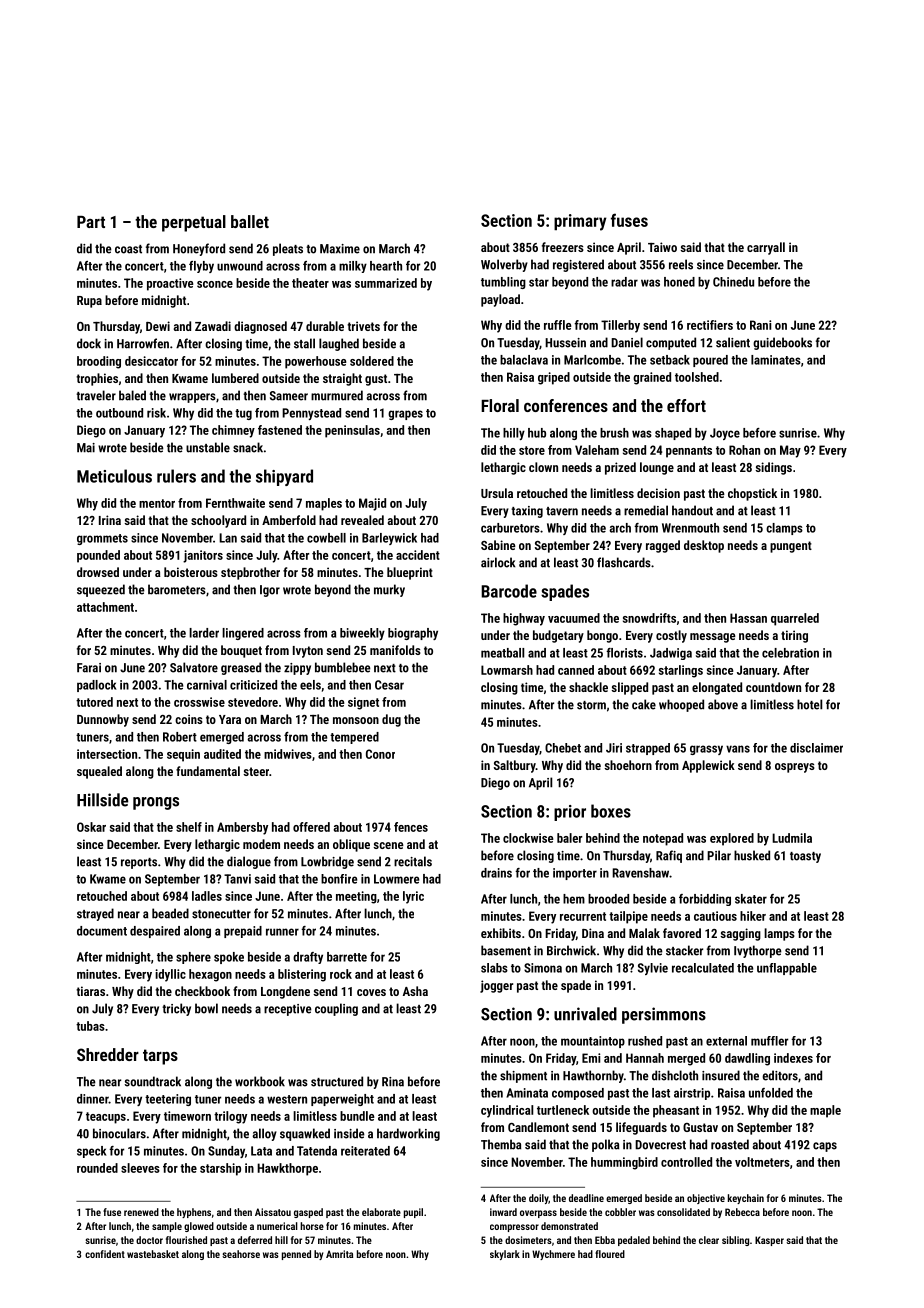 This image has width=924, height=1308. I want to click on meatball, so click(502, 653).
